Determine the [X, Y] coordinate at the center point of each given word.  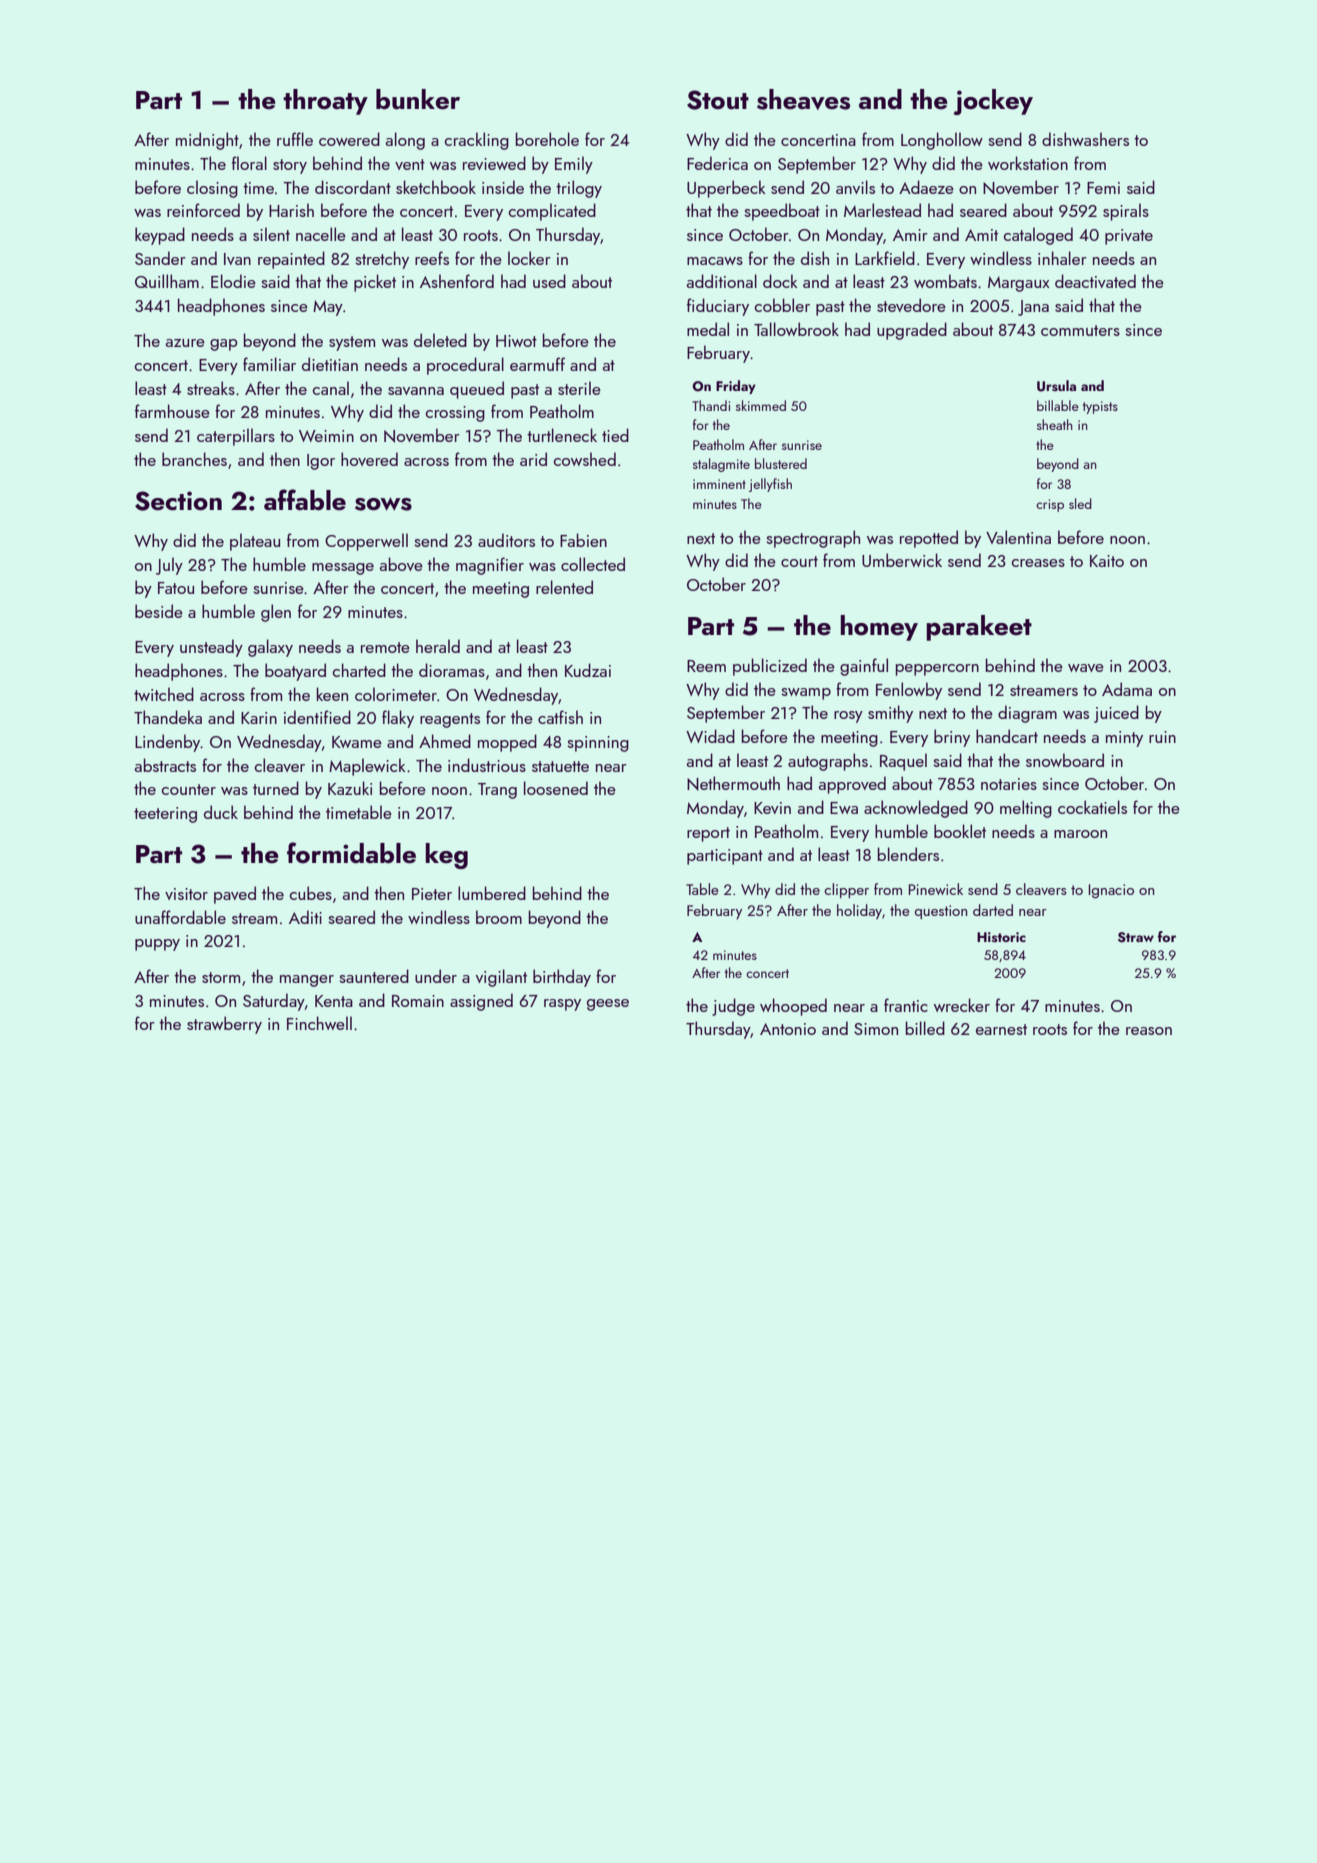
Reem [706, 666]
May [328, 308]
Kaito [1107, 561]
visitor [186, 894]
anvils [855, 187]
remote [385, 647]
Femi [1103, 188]
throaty [325, 102]
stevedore [911, 305]
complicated [552, 212]
